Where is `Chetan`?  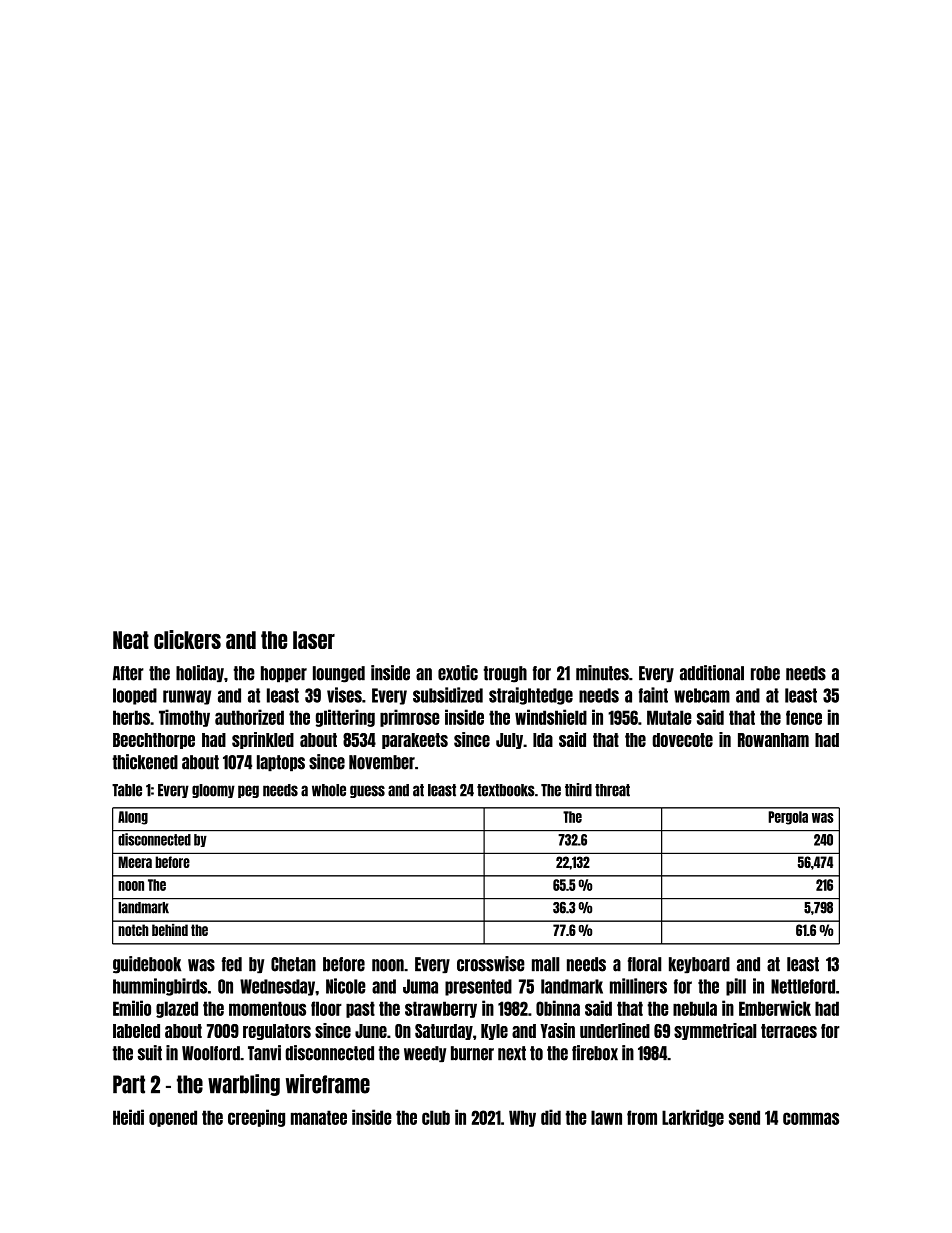 Chetan is located at coordinates (293, 964).
